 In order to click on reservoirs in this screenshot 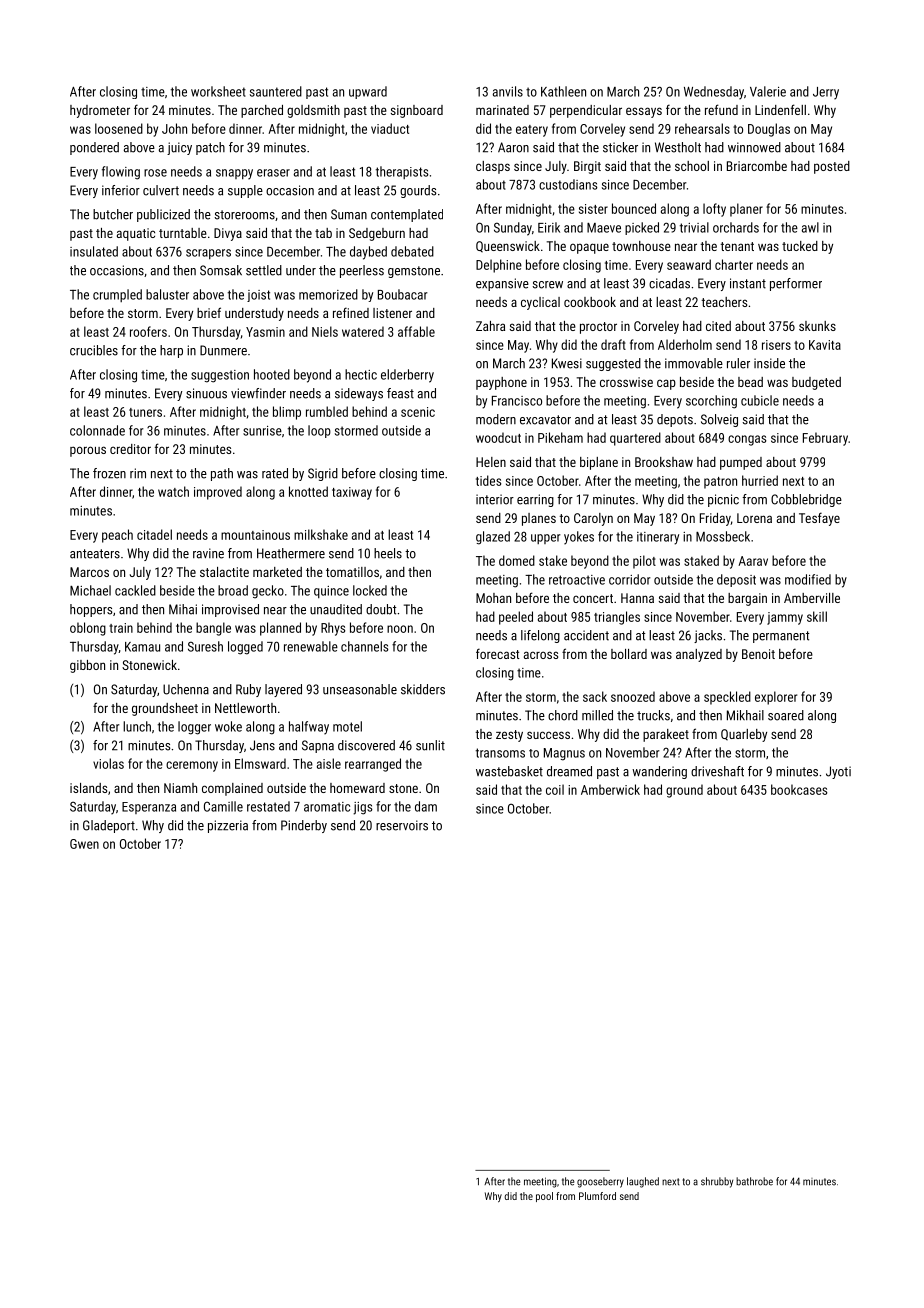, I will do `click(402, 825)`.
